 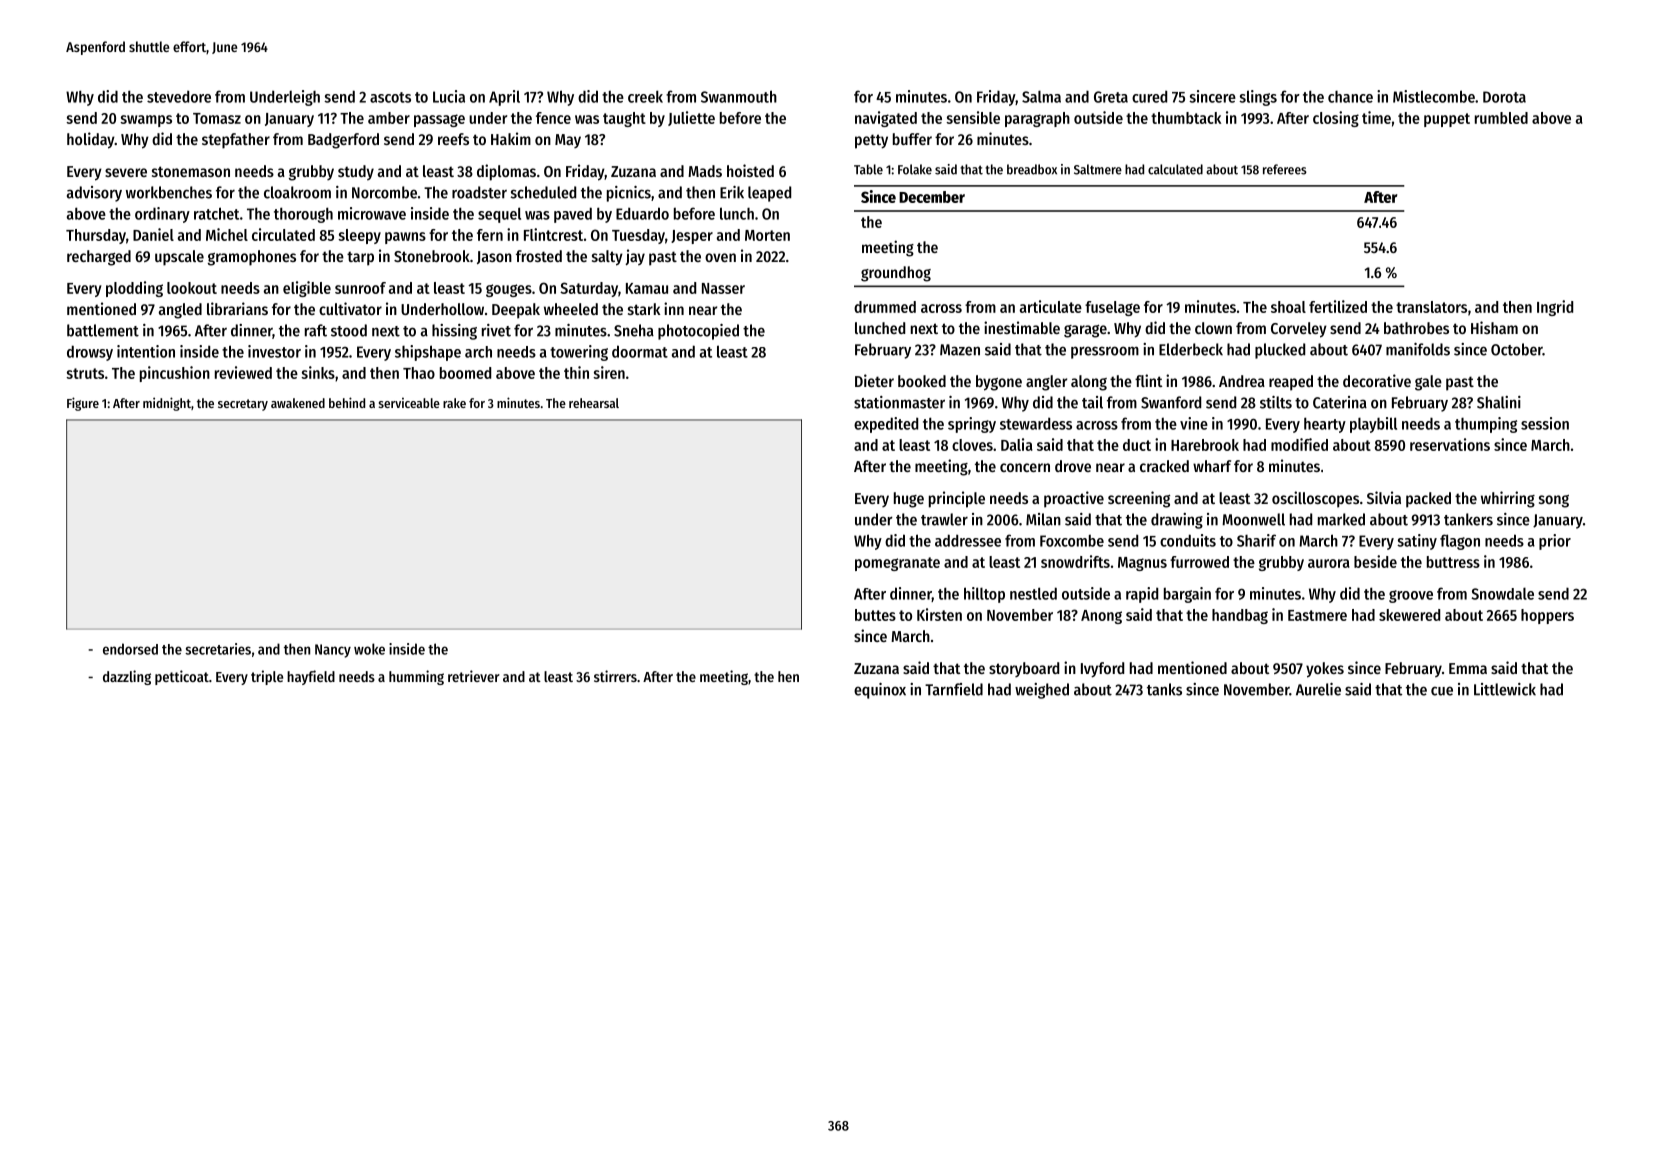 I want to click on springy, so click(x=972, y=425).
